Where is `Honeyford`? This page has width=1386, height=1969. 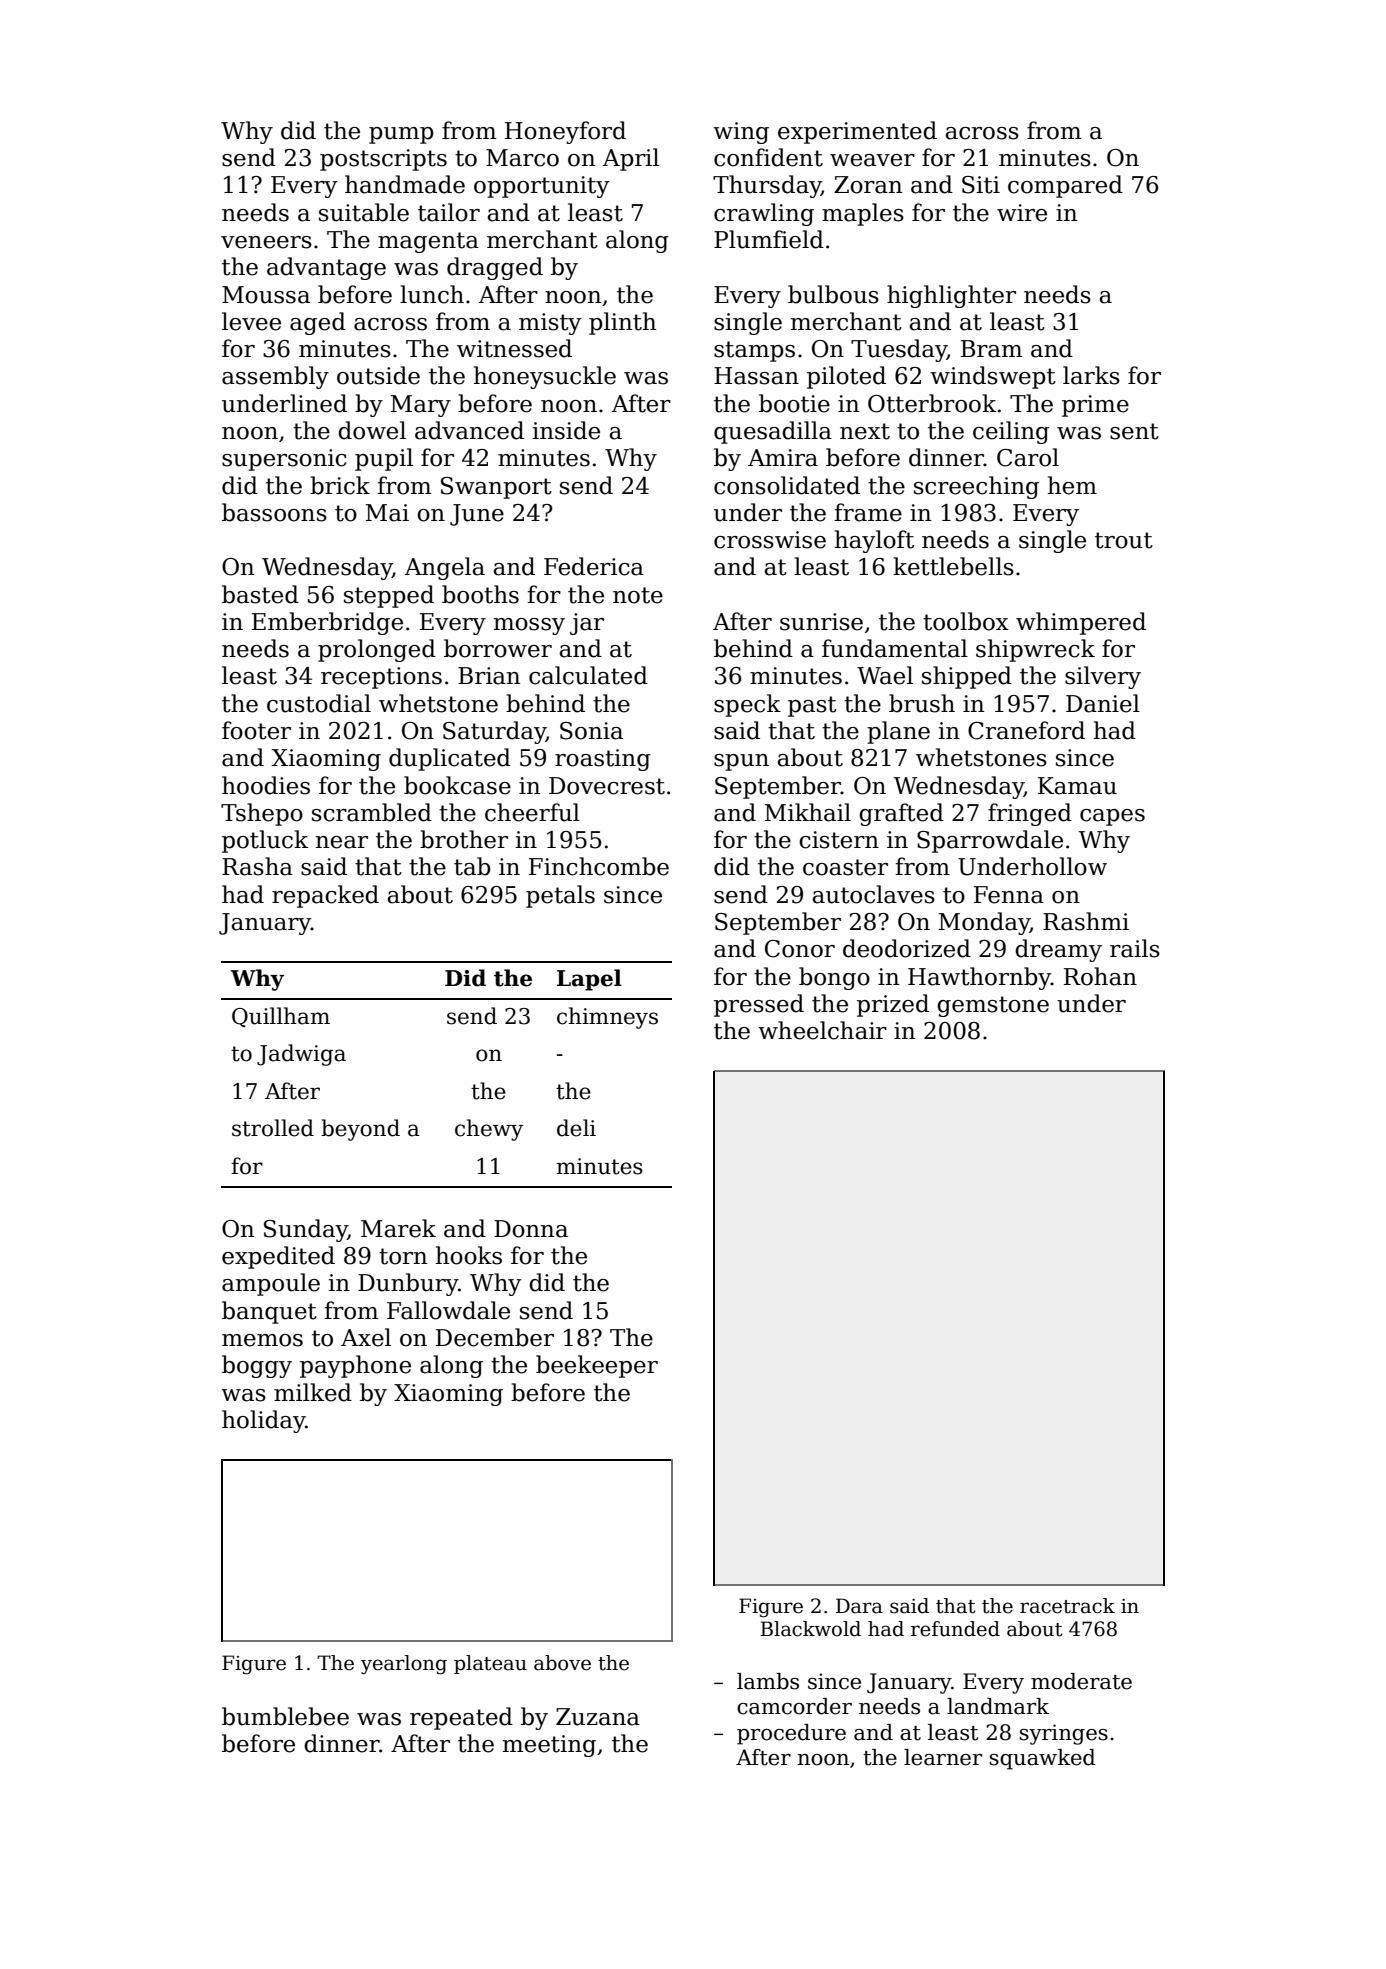
Honeyford is located at coordinates (565, 132).
